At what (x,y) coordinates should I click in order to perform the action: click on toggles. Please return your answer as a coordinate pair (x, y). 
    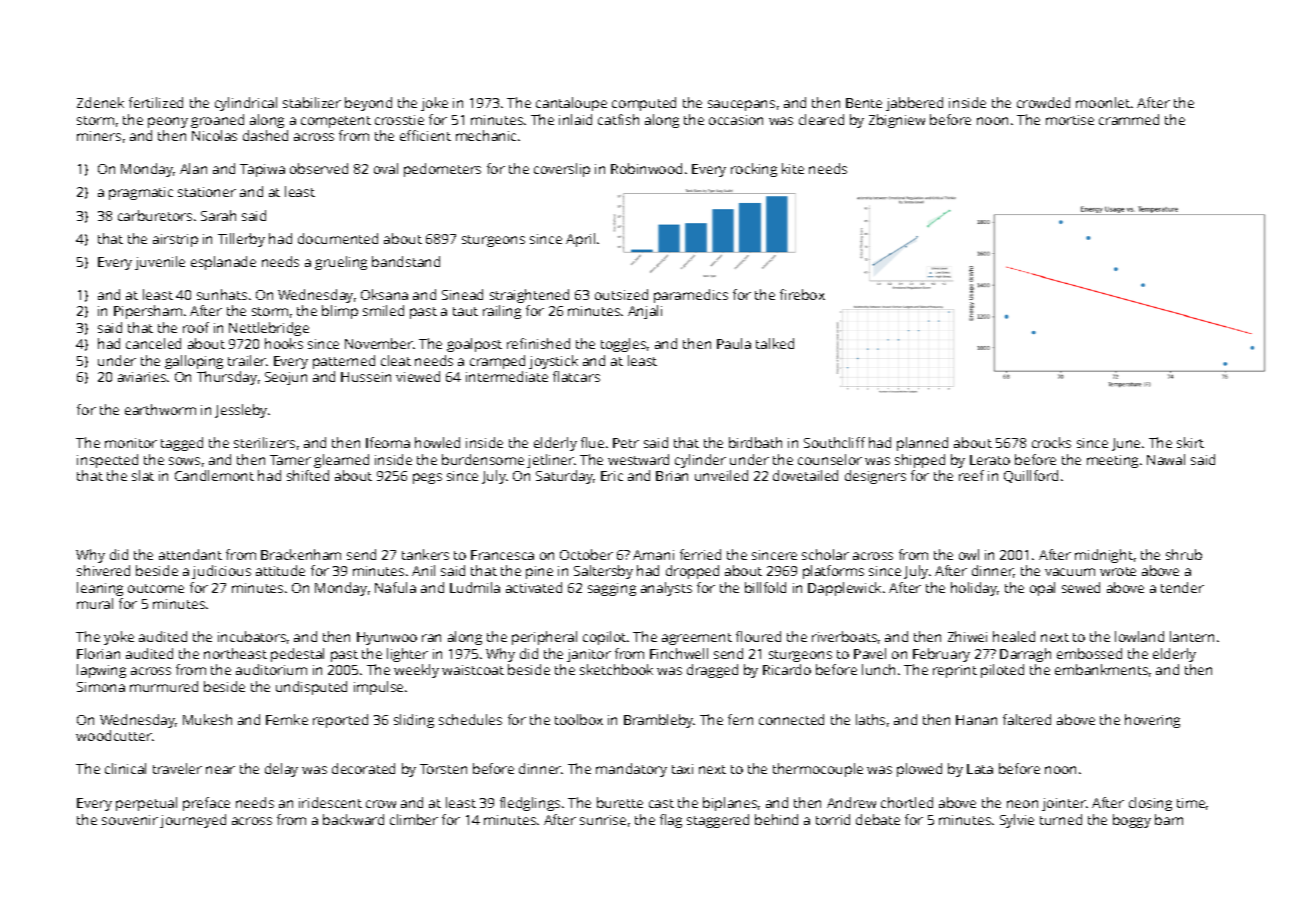
    Looking at the image, I should click on (623, 345).
